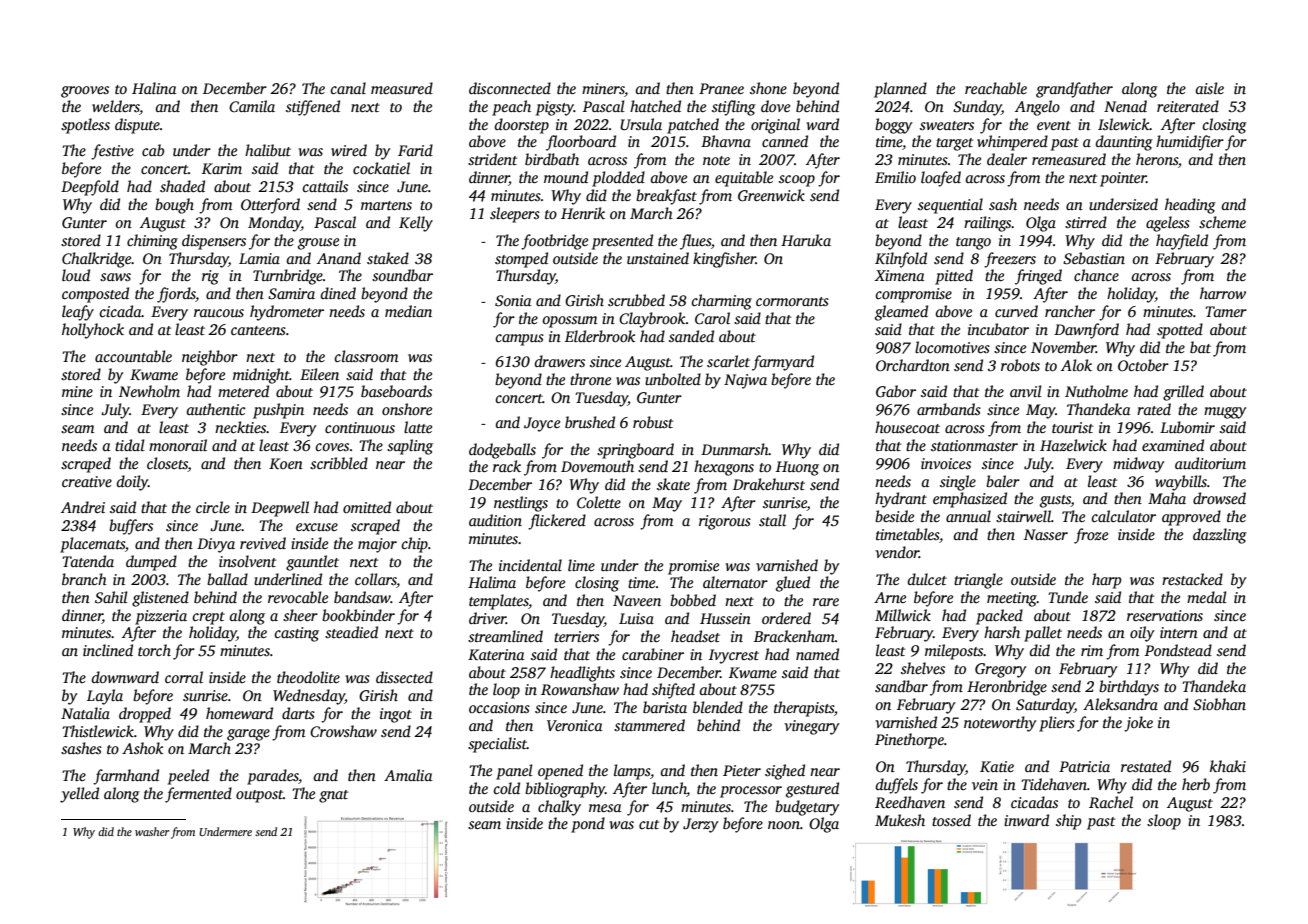 The width and height of the screenshot is (1308, 924). I want to click on washer, so click(152, 831).
